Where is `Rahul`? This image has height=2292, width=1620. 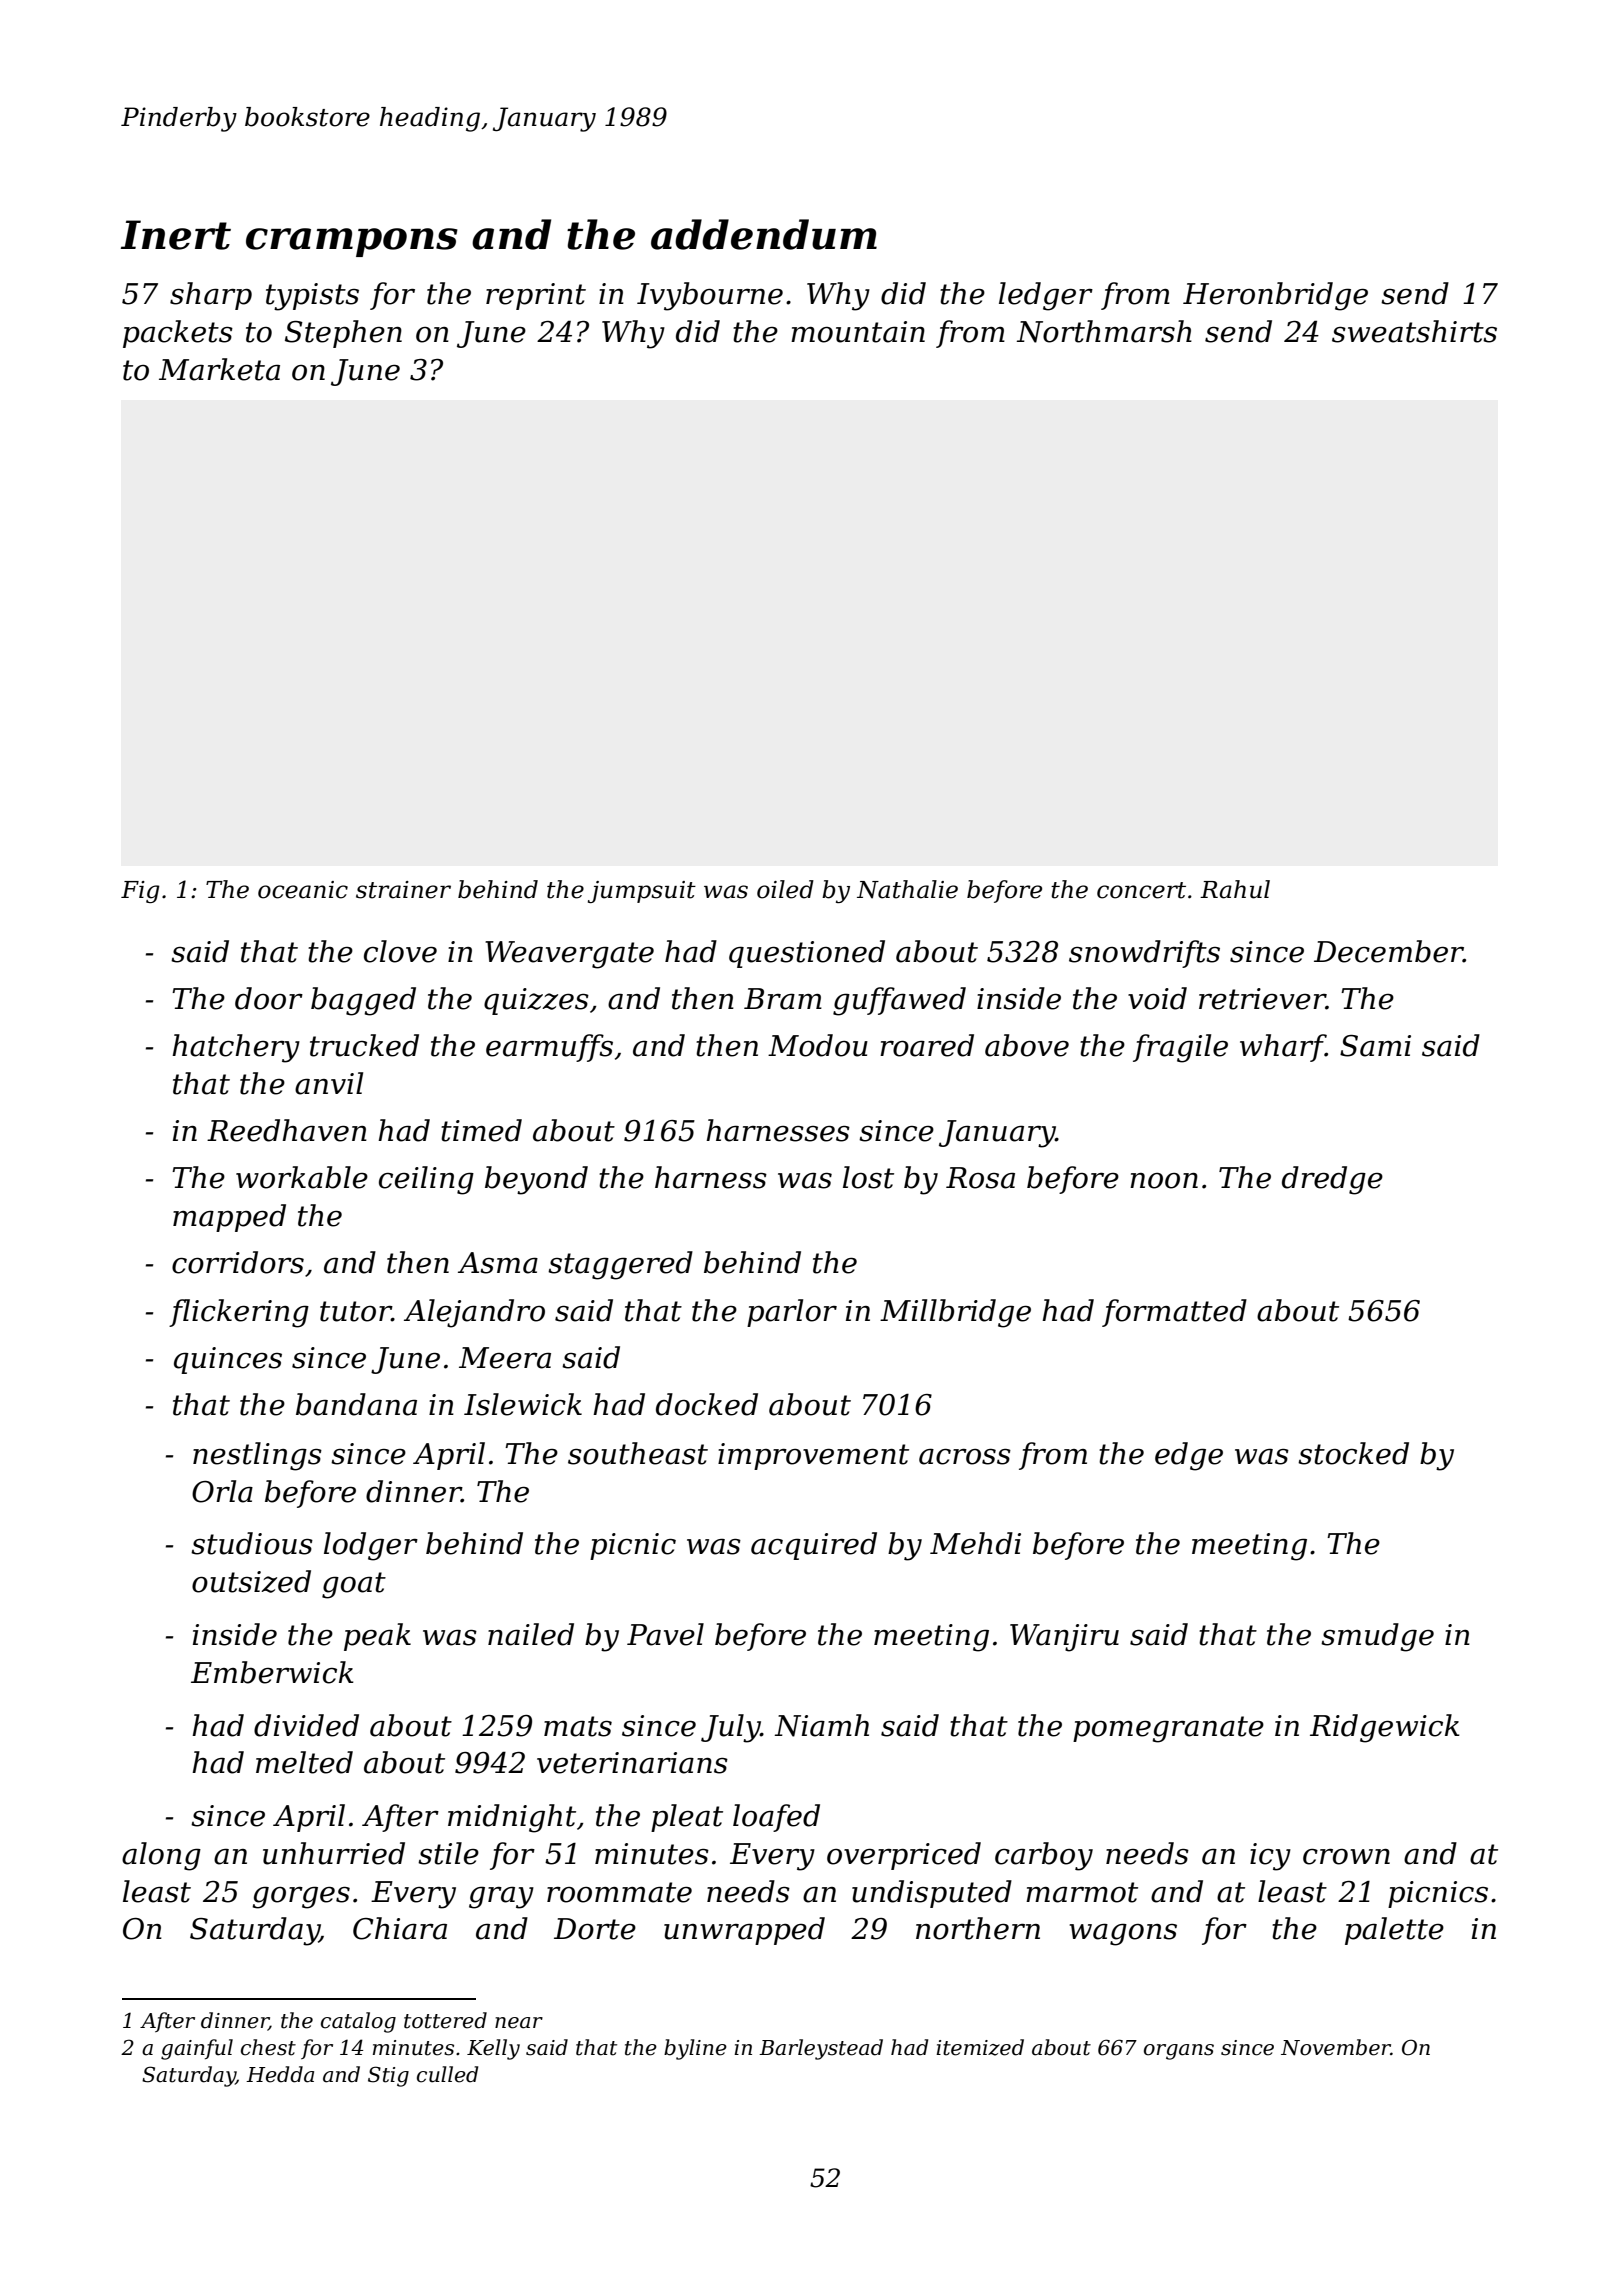
Rahul is located at coordinates (1235, 889).
